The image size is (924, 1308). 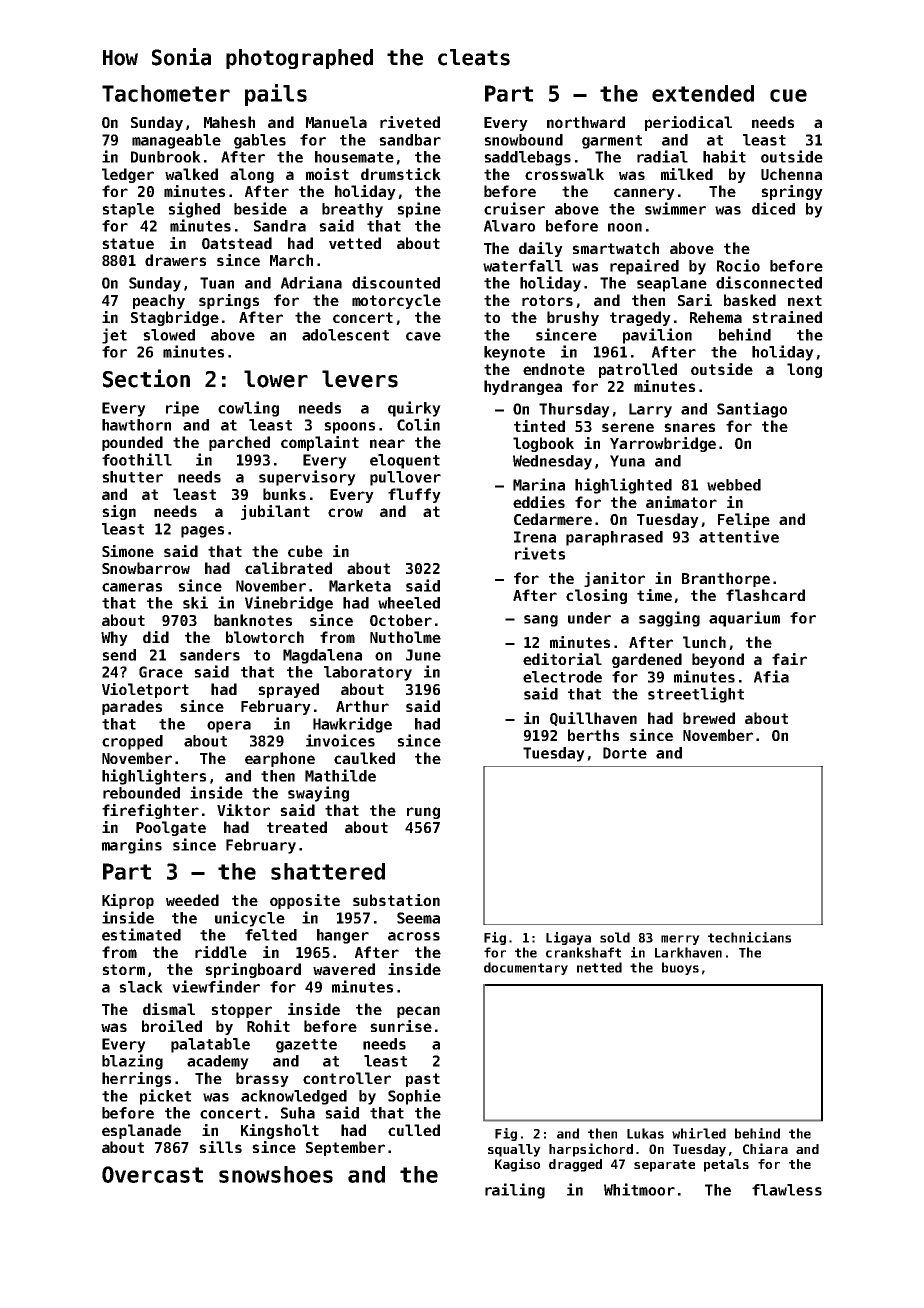 What do you see at coordinates (166, 93) in the screenshot?
I see `Tachometer` at bounding box center [166, 93].
